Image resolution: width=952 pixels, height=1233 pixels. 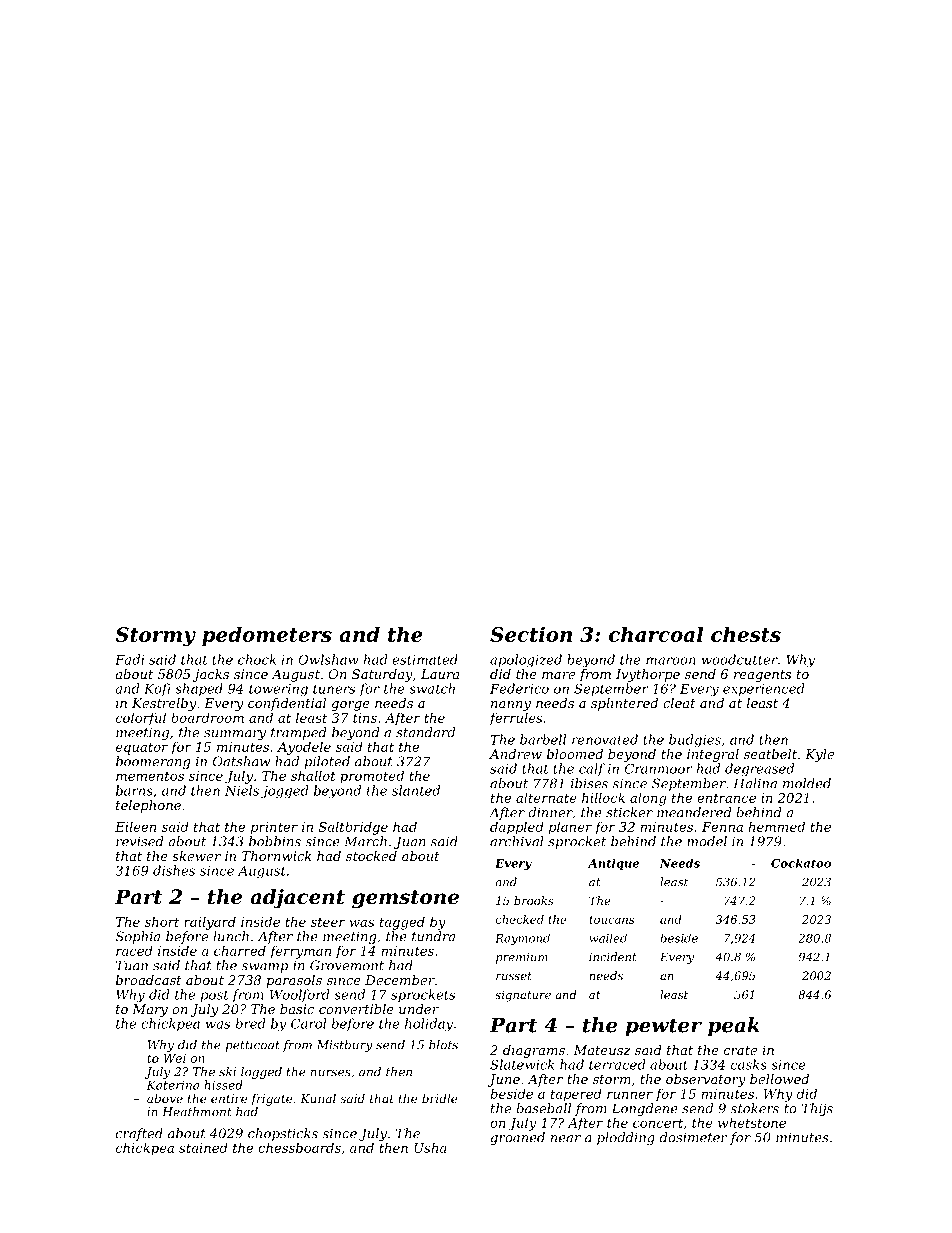 I want to click on equator, so click(x=142, y=749).
